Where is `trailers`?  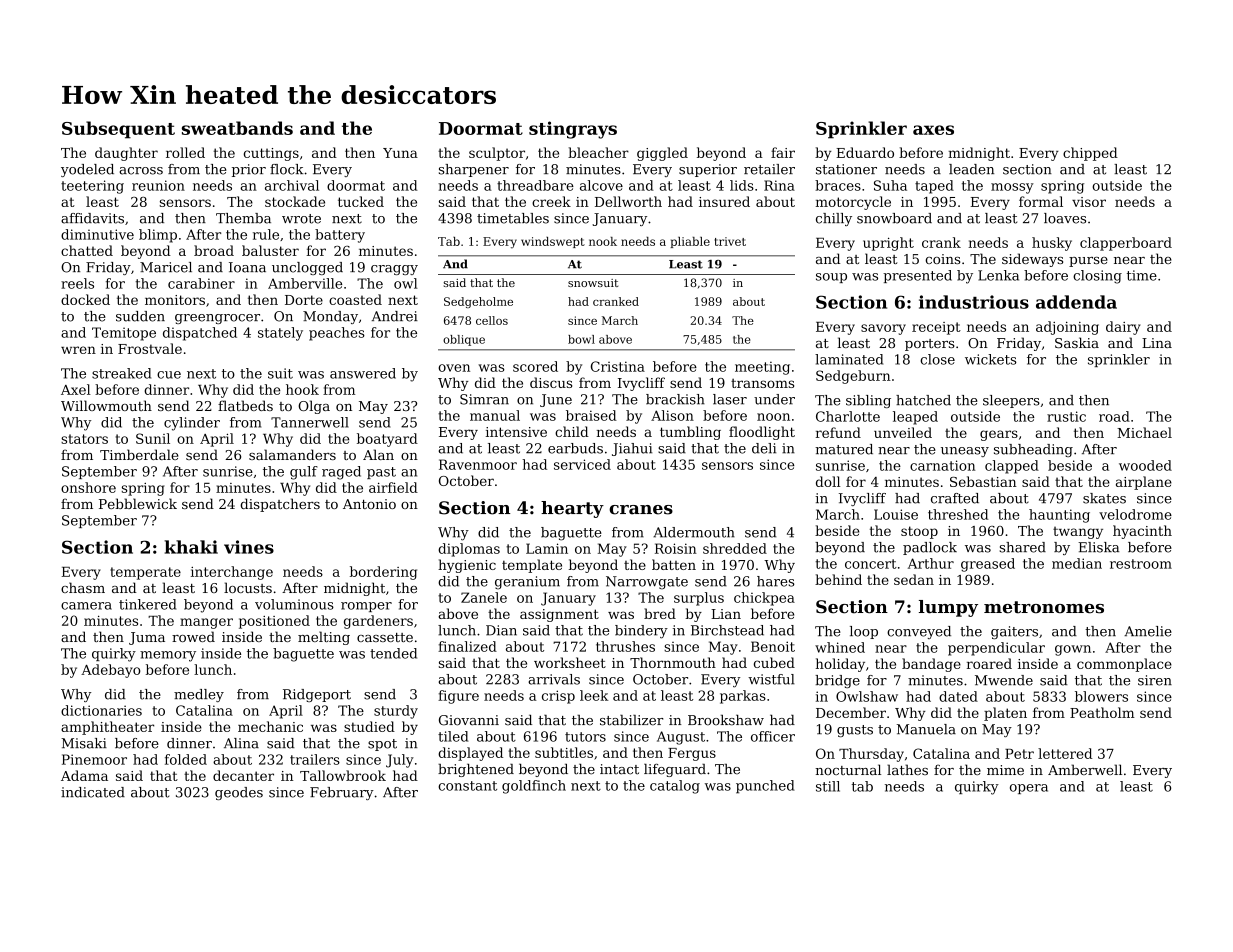 trailers is located at coordinates (315, 759).
